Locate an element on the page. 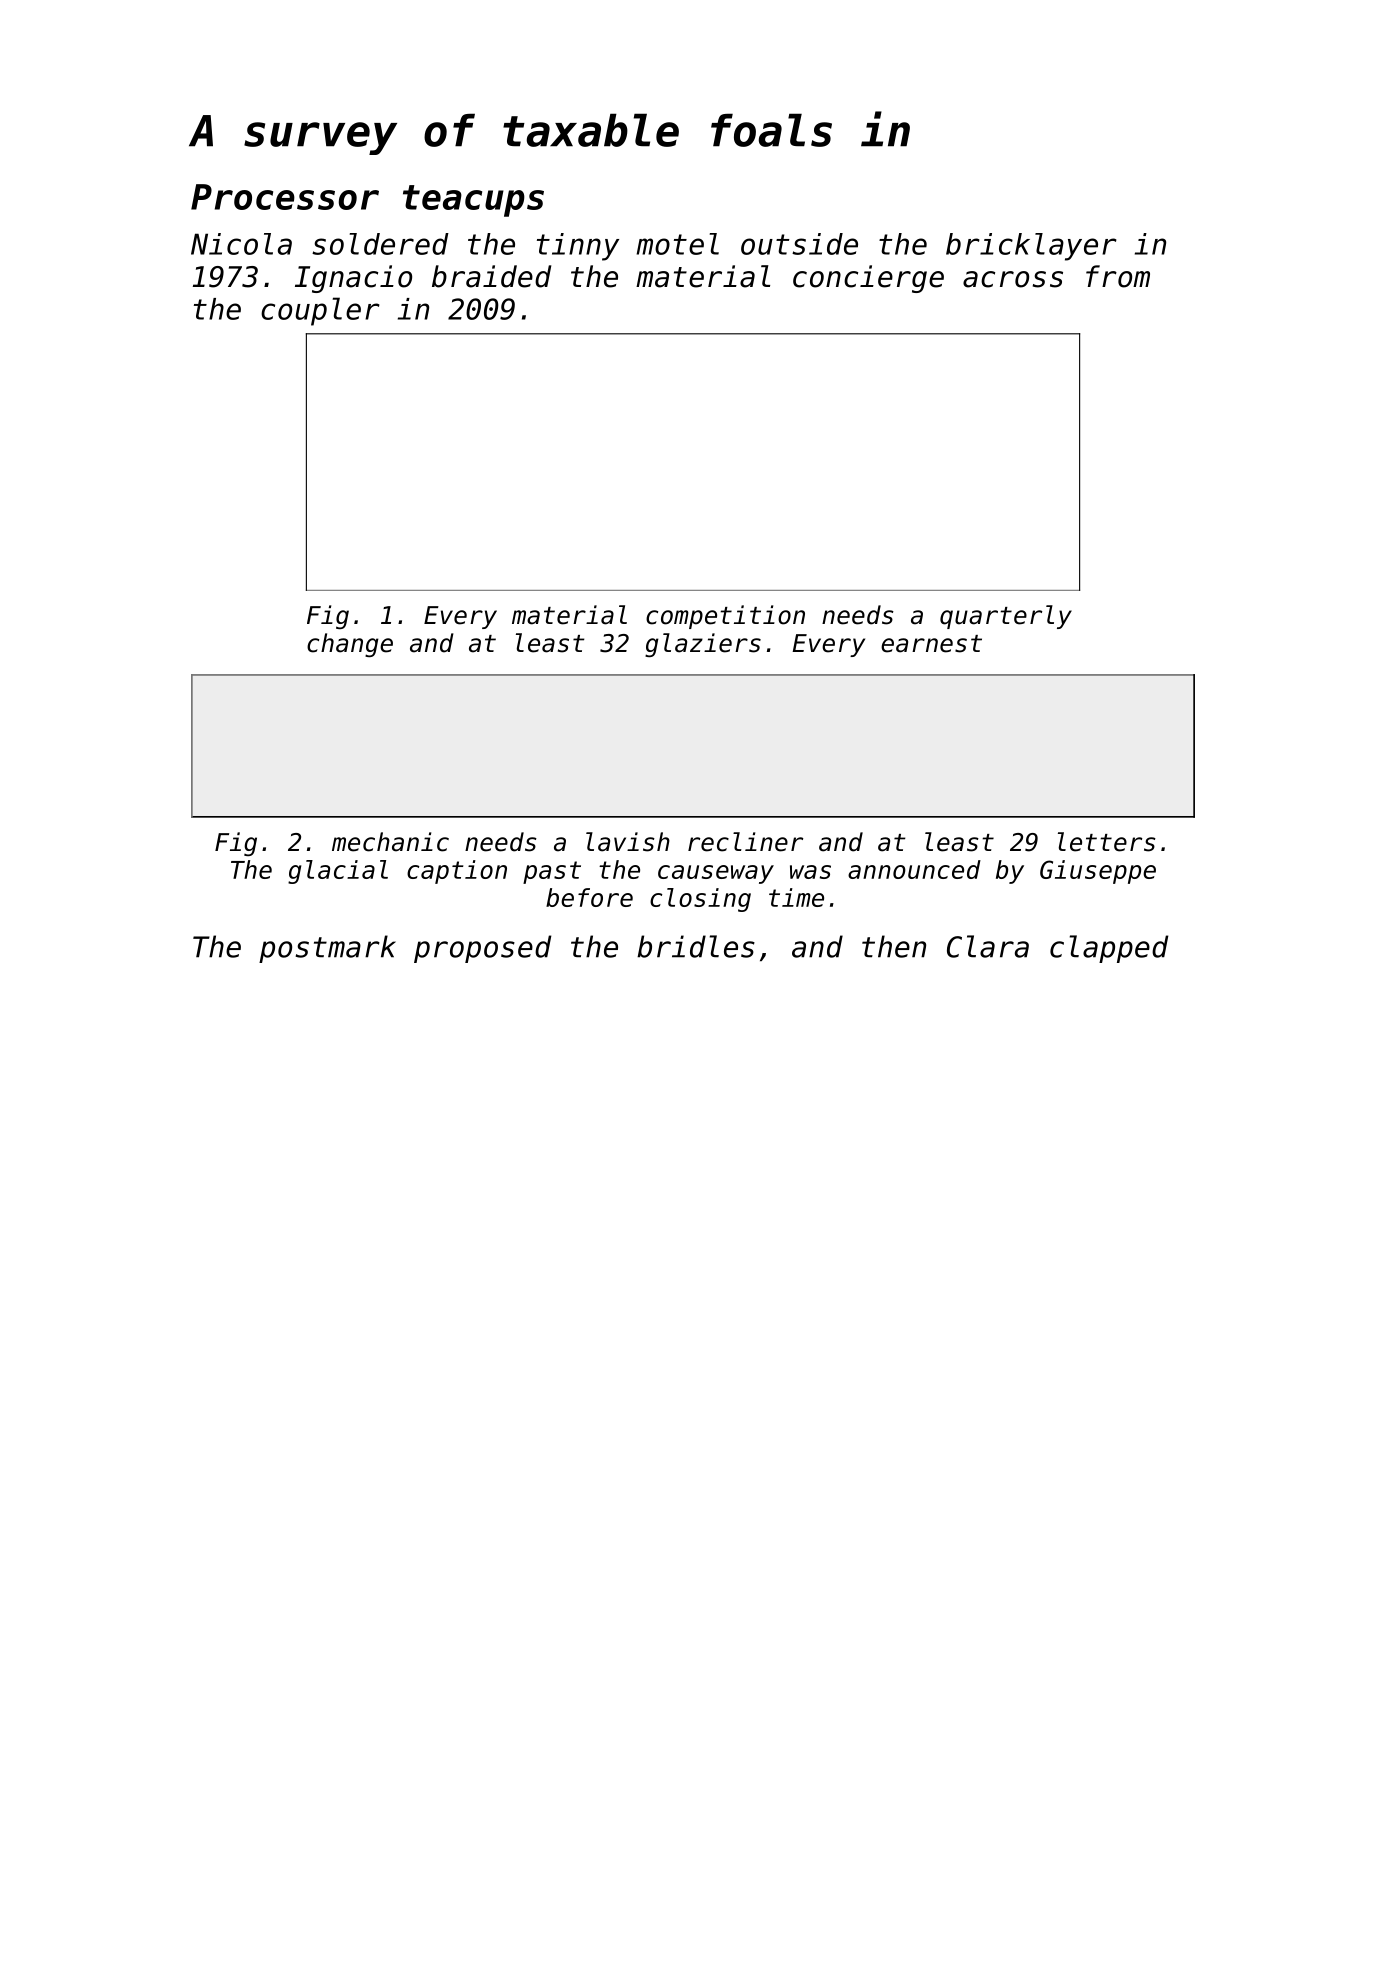 The width and height of the image is (1386, 1969). glaziers is located at coordinates (703, 645).
